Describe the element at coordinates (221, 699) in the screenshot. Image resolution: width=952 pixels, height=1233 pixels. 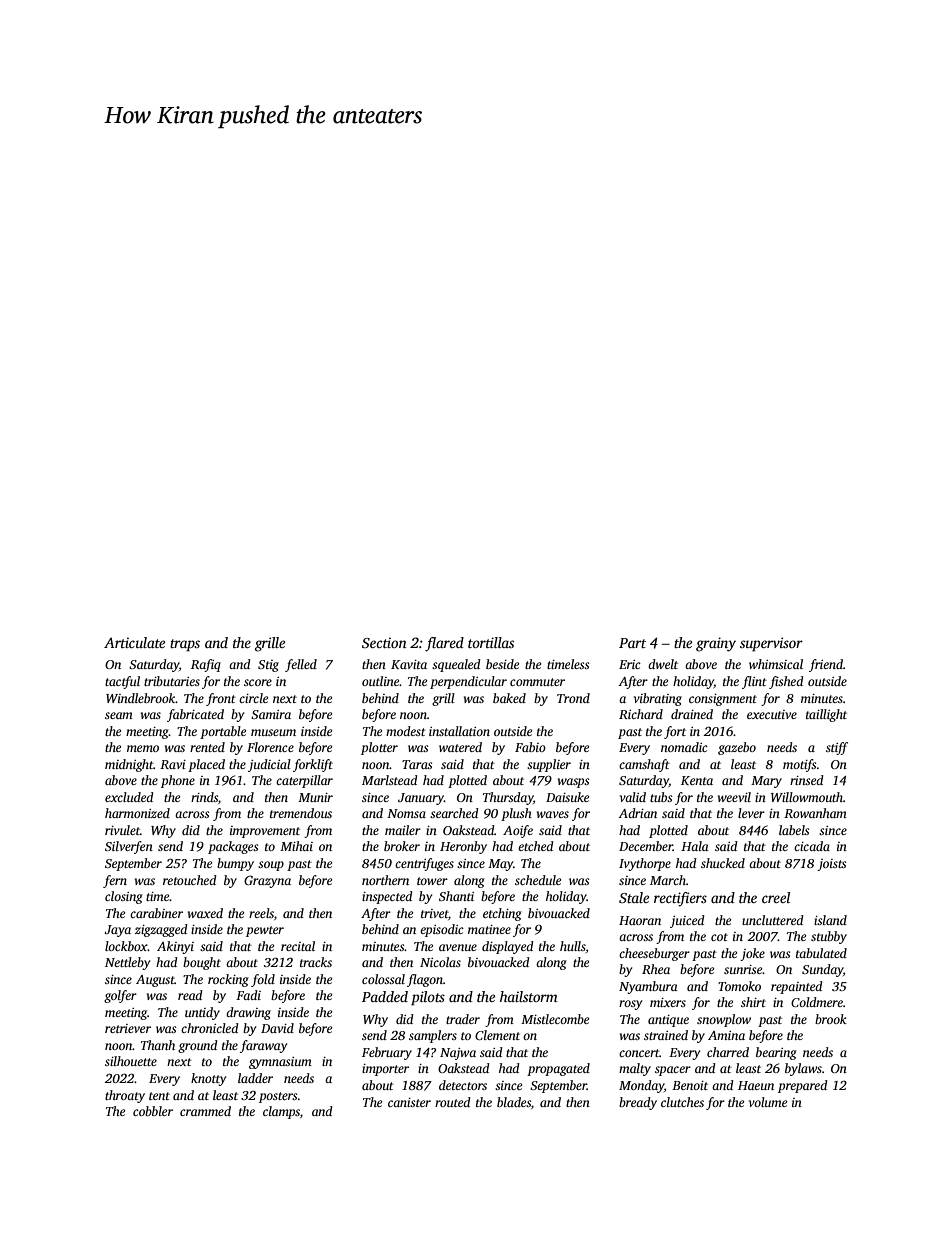
I see `front` at that location.
